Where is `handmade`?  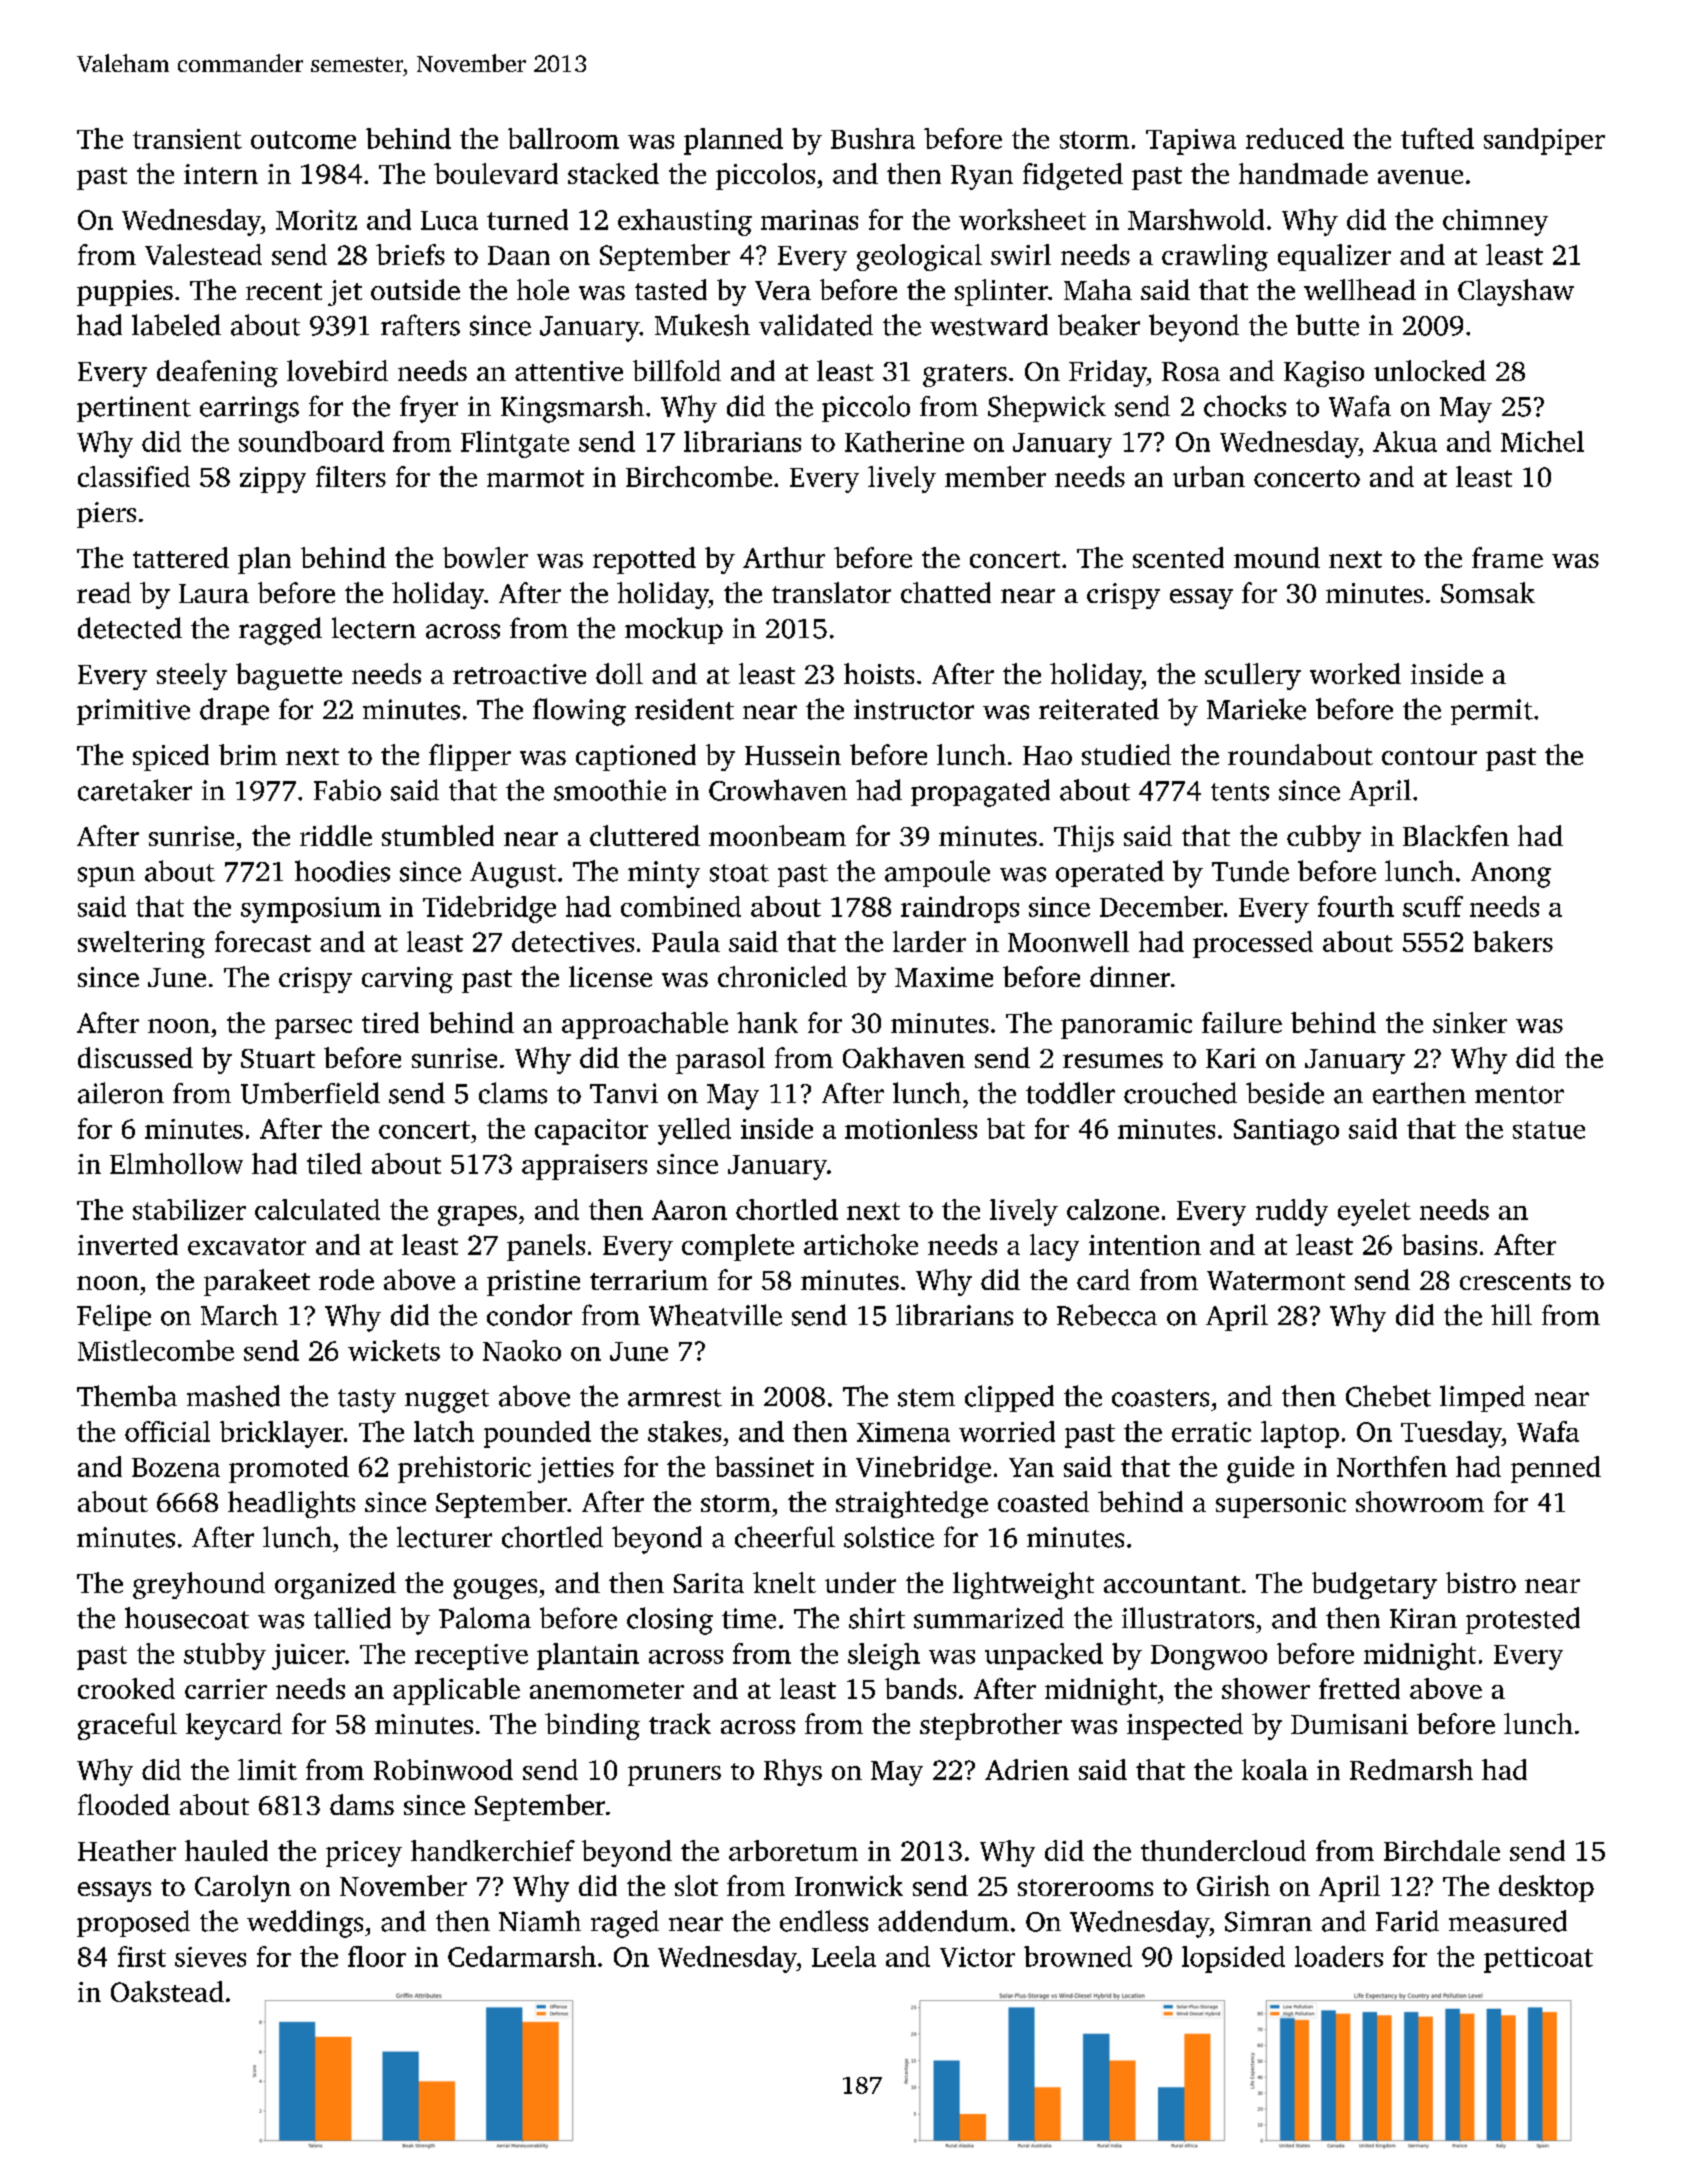
handmade is located at coordinates (1303, 173).
